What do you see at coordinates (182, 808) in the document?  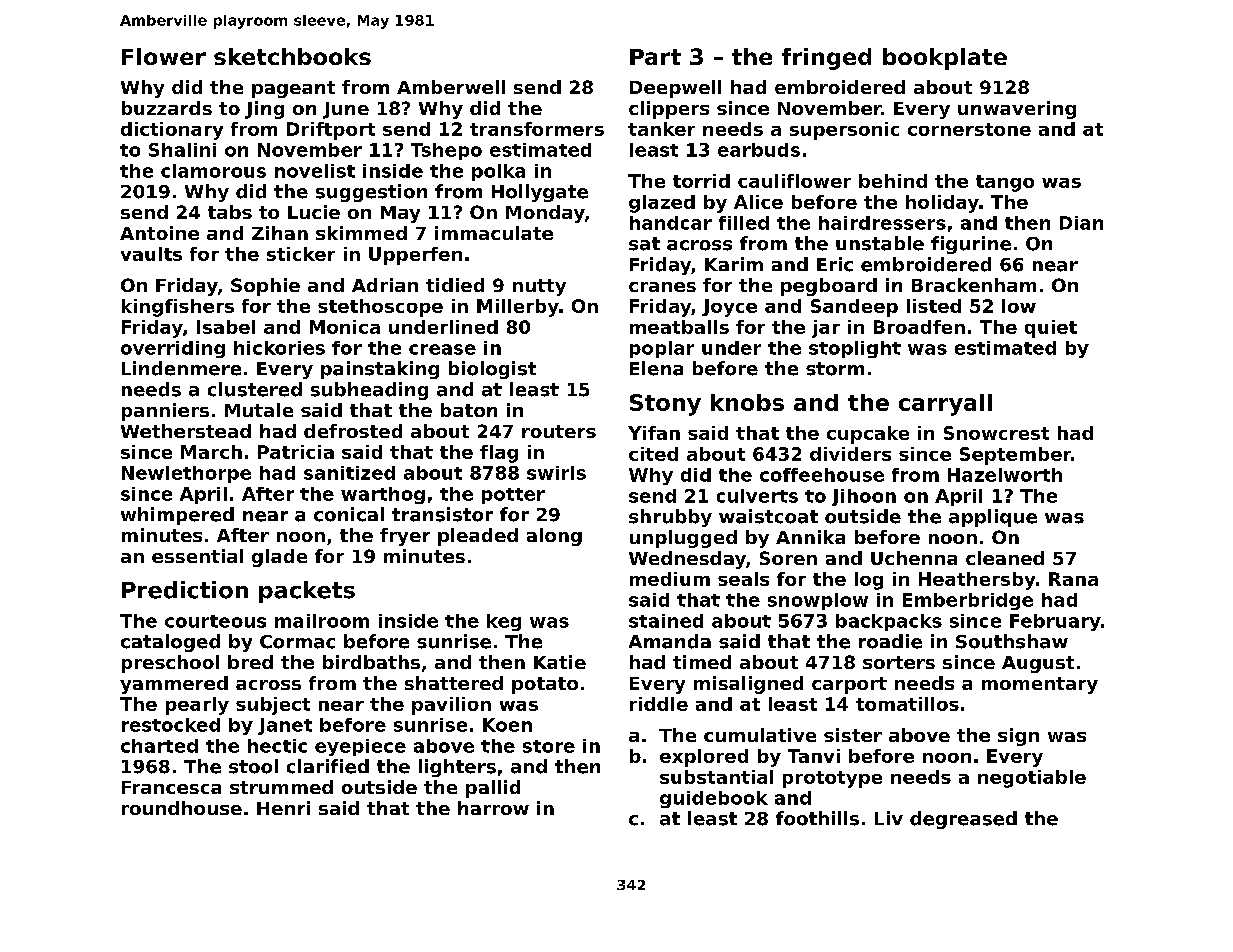 I see `roundhouse` at bounding box center [182, 808].
